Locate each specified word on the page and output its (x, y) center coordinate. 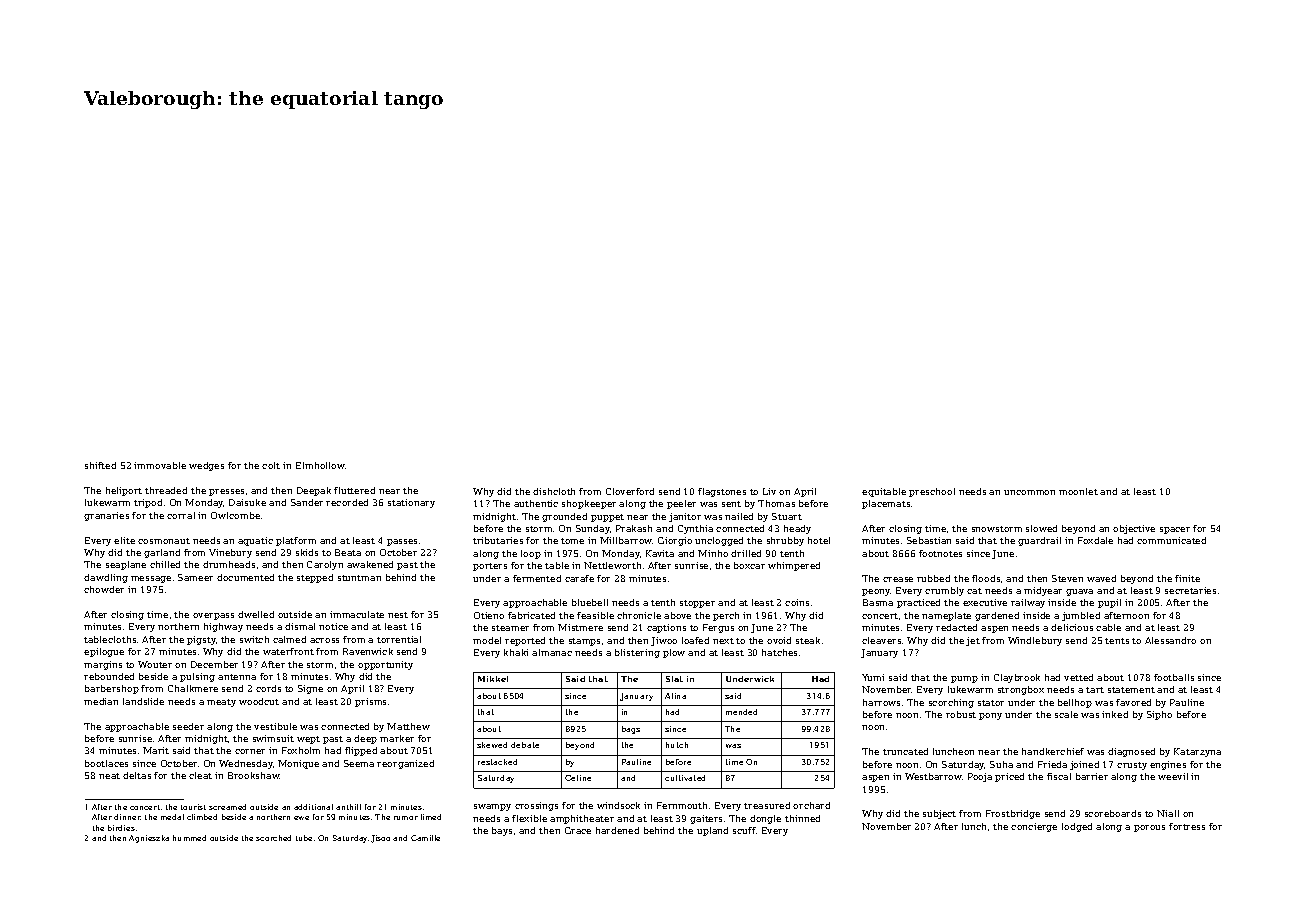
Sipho (1159, 715)
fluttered (354, 490)
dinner (127, 817)
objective (1134, 529)
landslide (143, 701)
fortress (1187, 826)
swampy (492, 807)
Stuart (787, 516)
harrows (881, 702)
